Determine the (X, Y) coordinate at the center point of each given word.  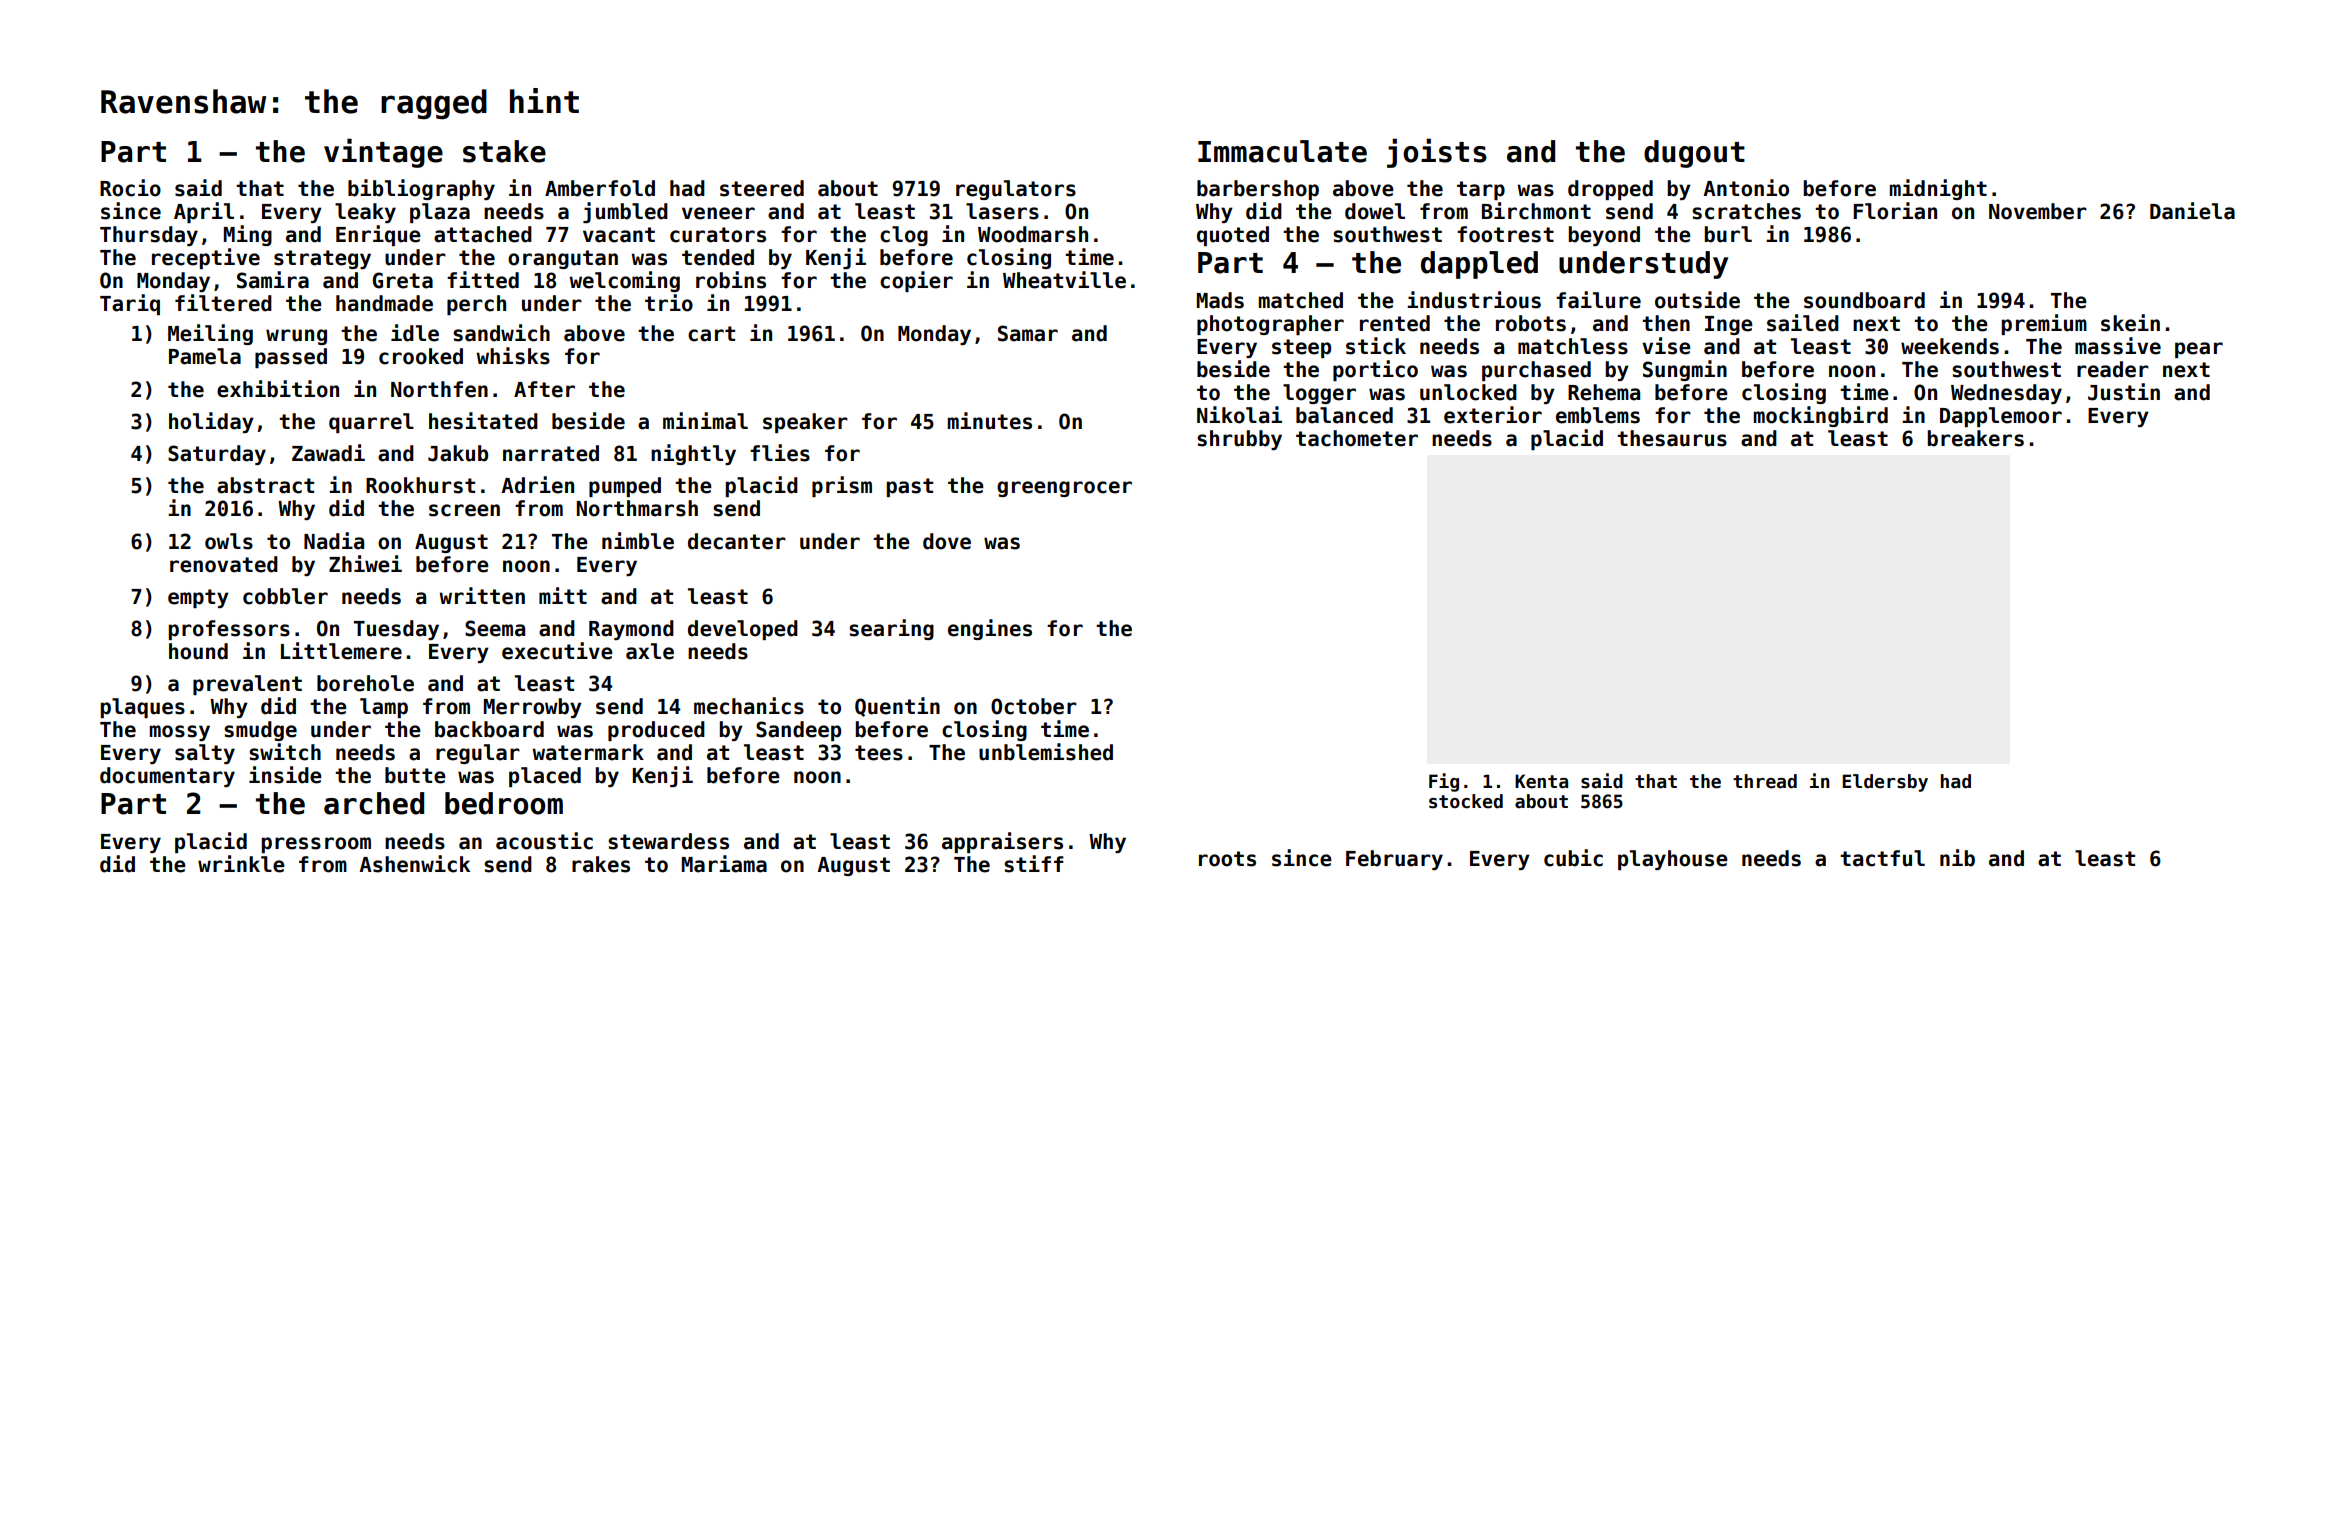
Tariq (130, 304)
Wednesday (2006, 394)
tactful (1882, 858)
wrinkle (241, 864)
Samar (1028, 333)
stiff (1034, 864)
